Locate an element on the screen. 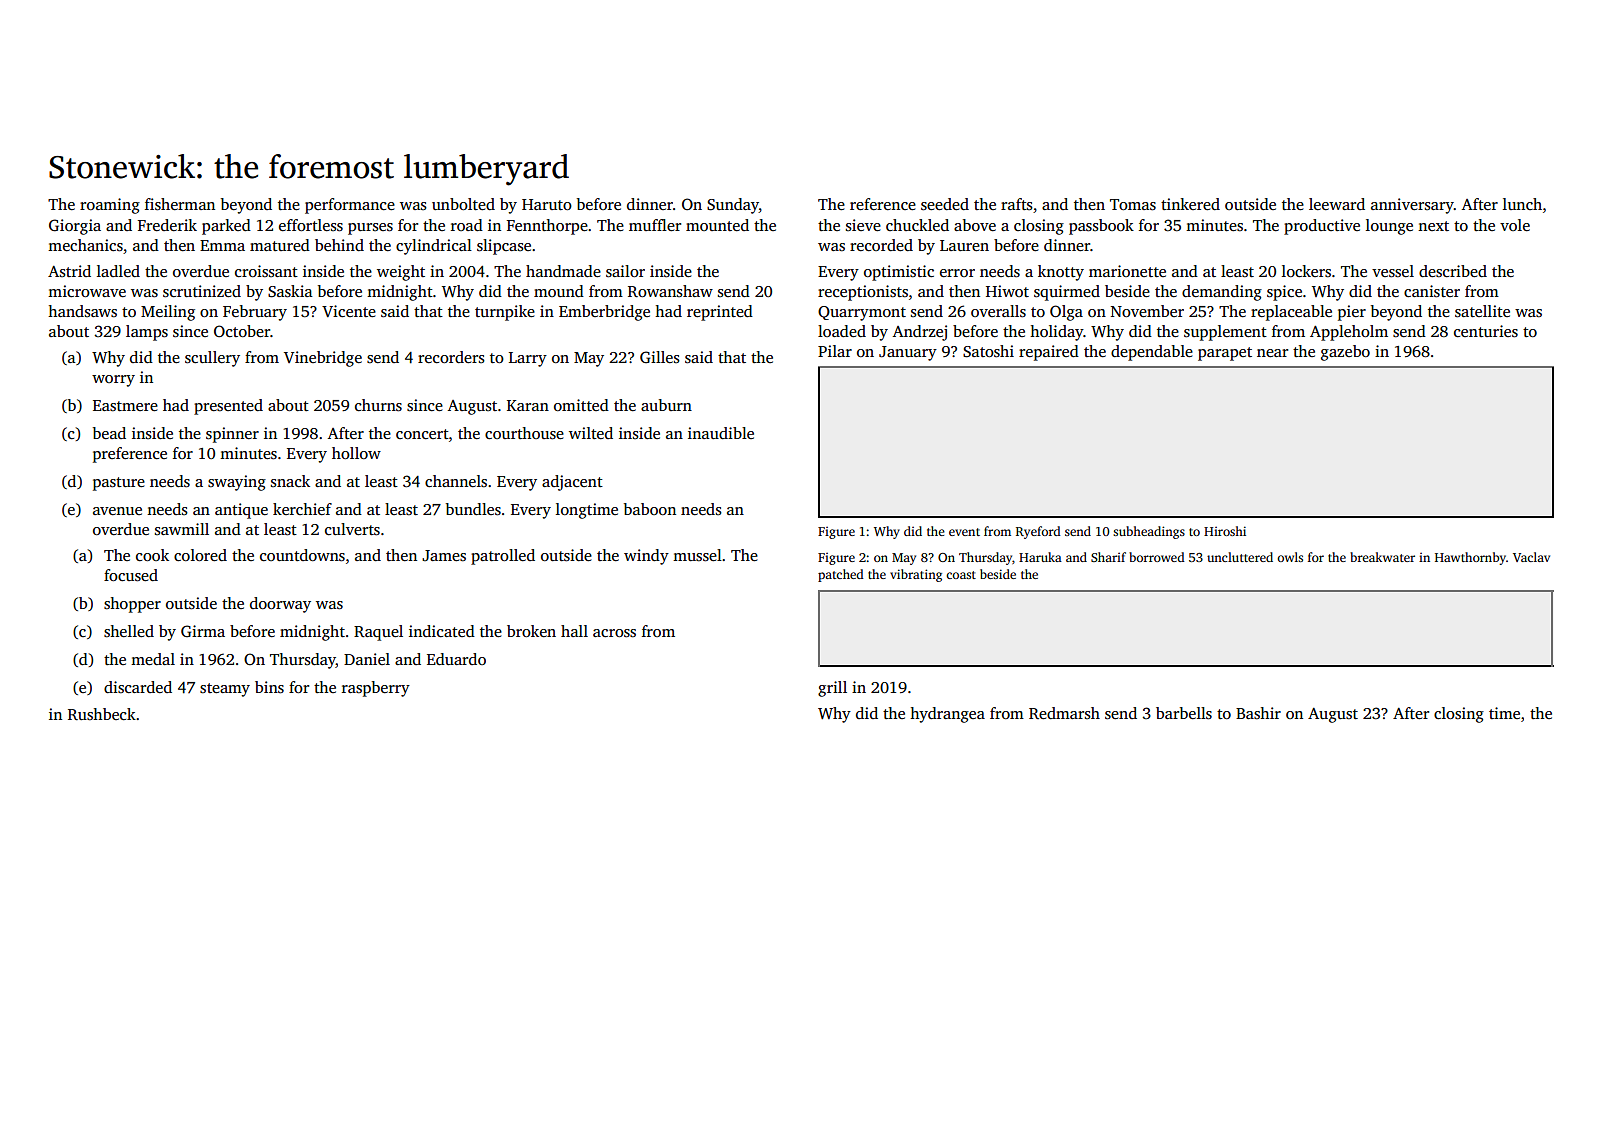 The image size is (1602, 1132). leeward is located at coordinates (1337, 204).
